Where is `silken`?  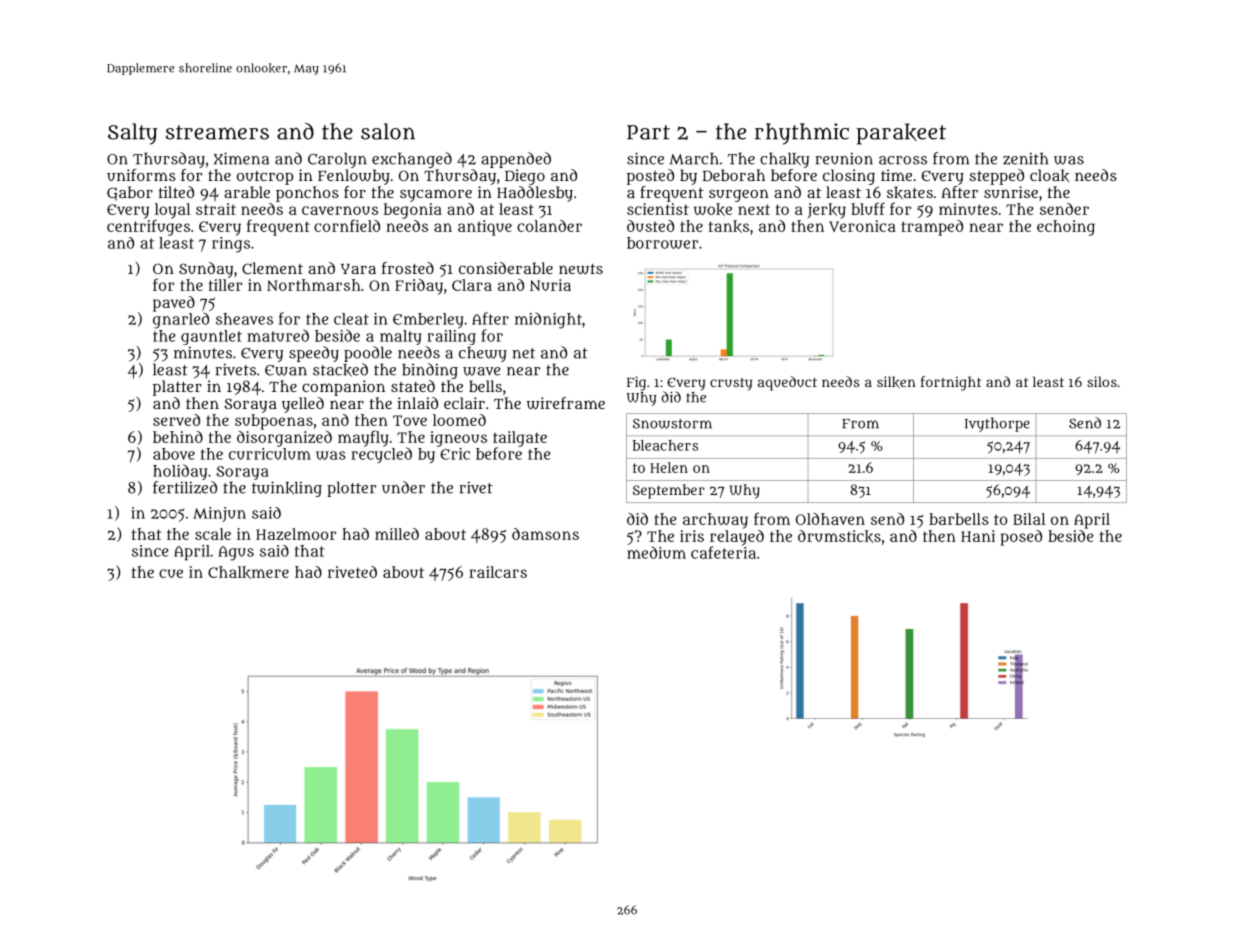 silken is located at coordinates (896, 382).
